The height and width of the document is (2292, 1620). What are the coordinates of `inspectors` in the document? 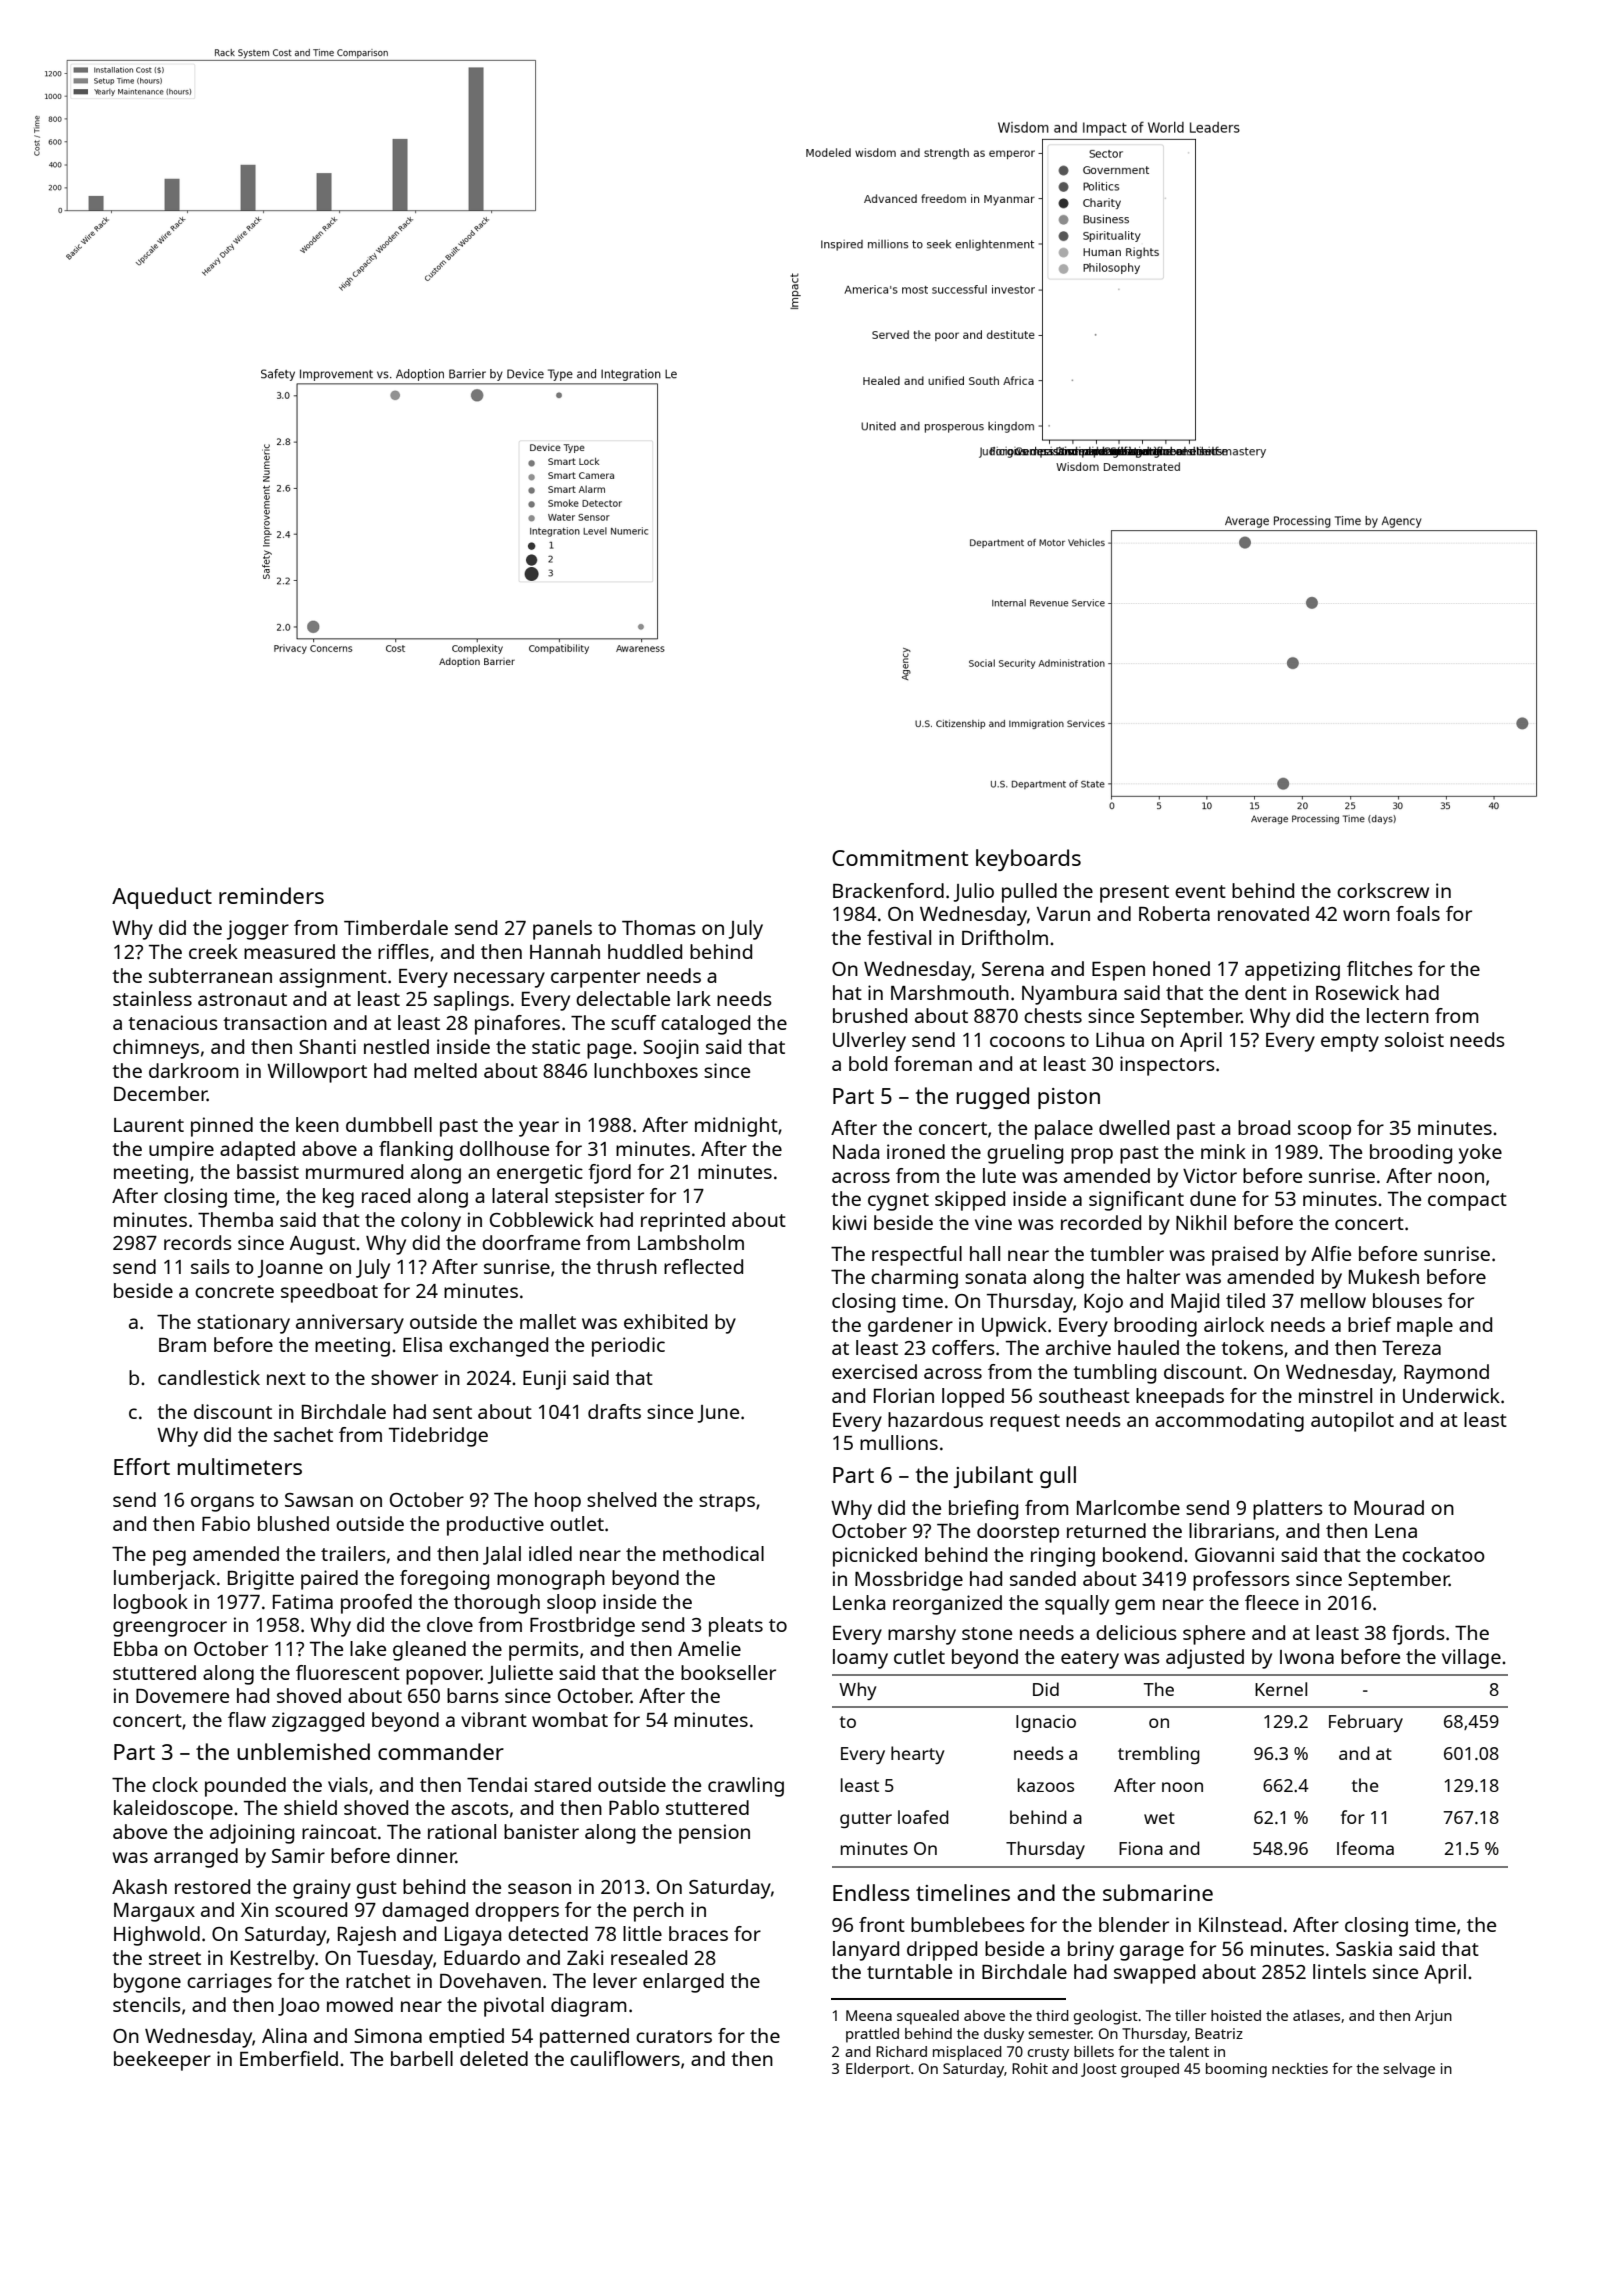 It's located at (1167, 1066).
